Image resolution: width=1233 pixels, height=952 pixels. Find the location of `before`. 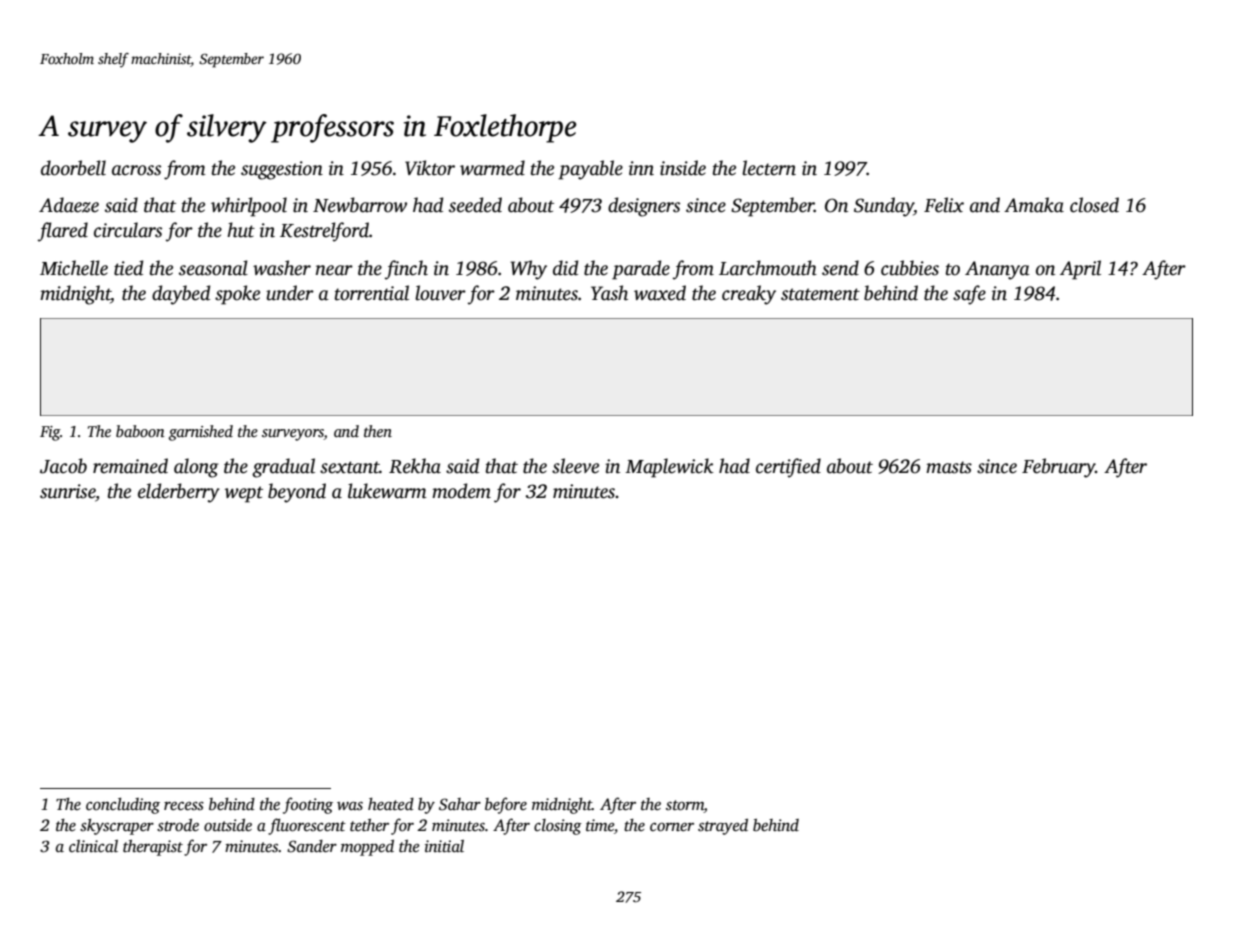

before is located at coordinates (506, 805).
